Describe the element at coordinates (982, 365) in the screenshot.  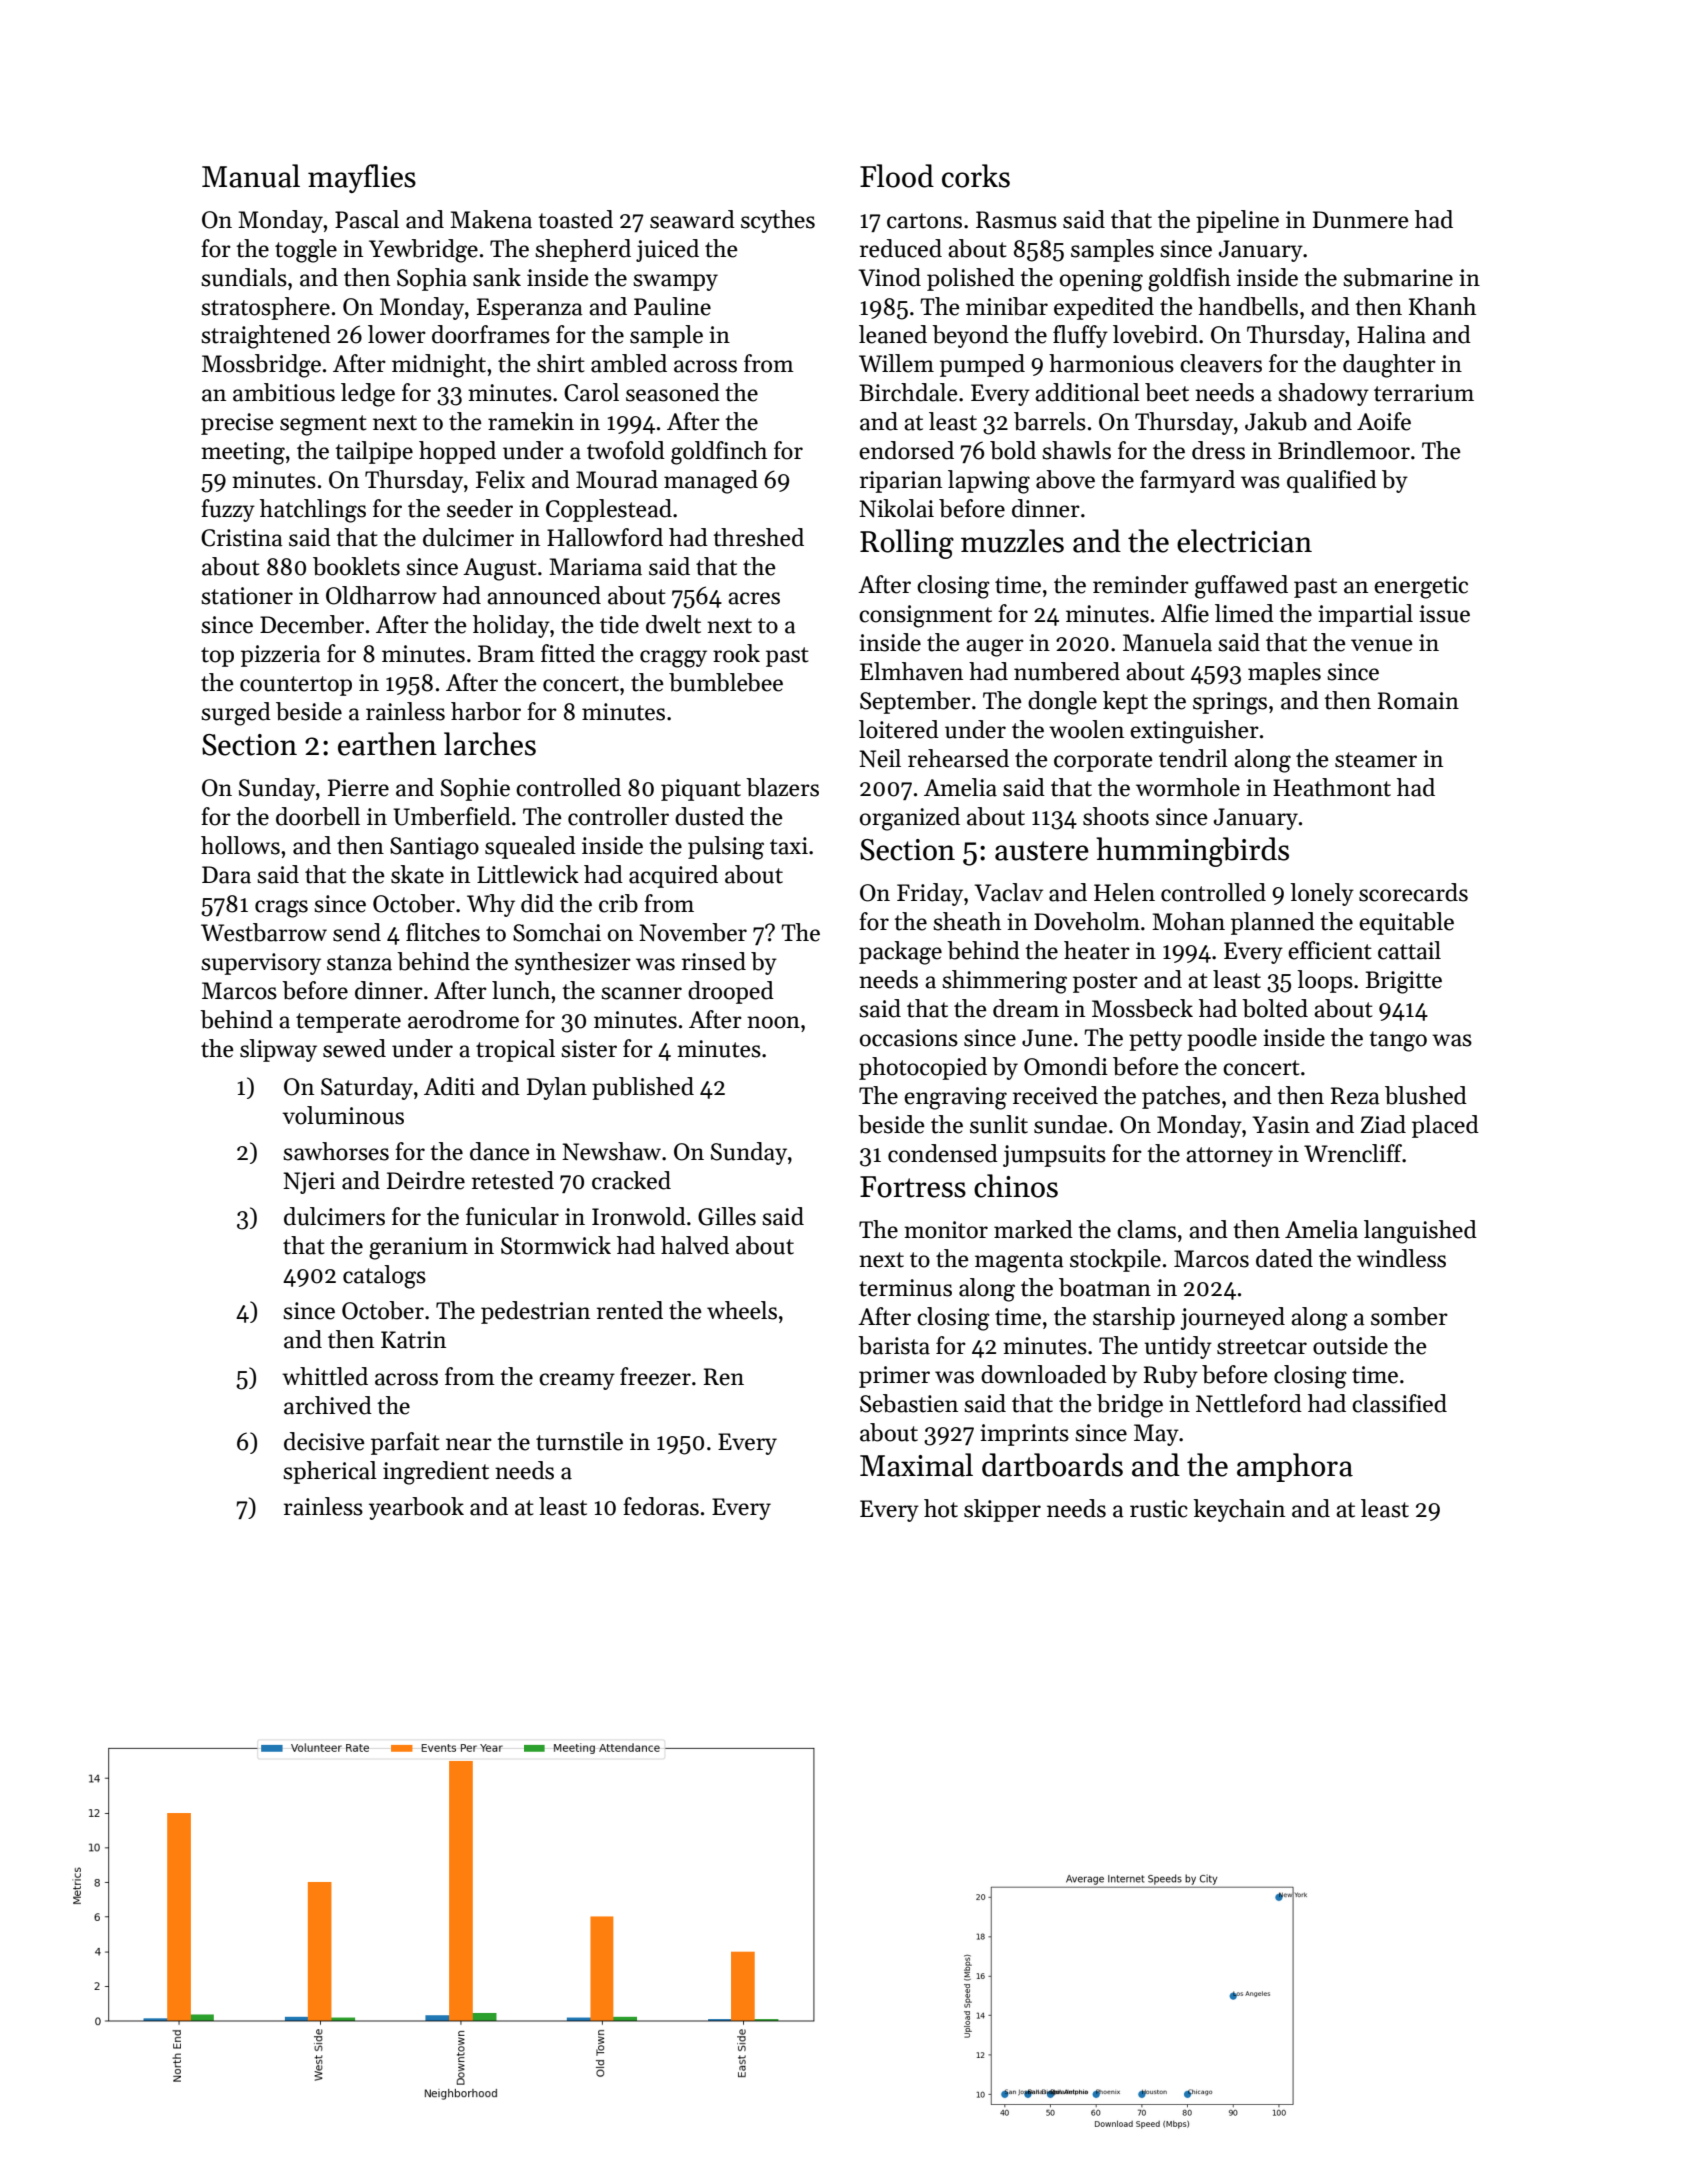
I see `pumped` at that location.
